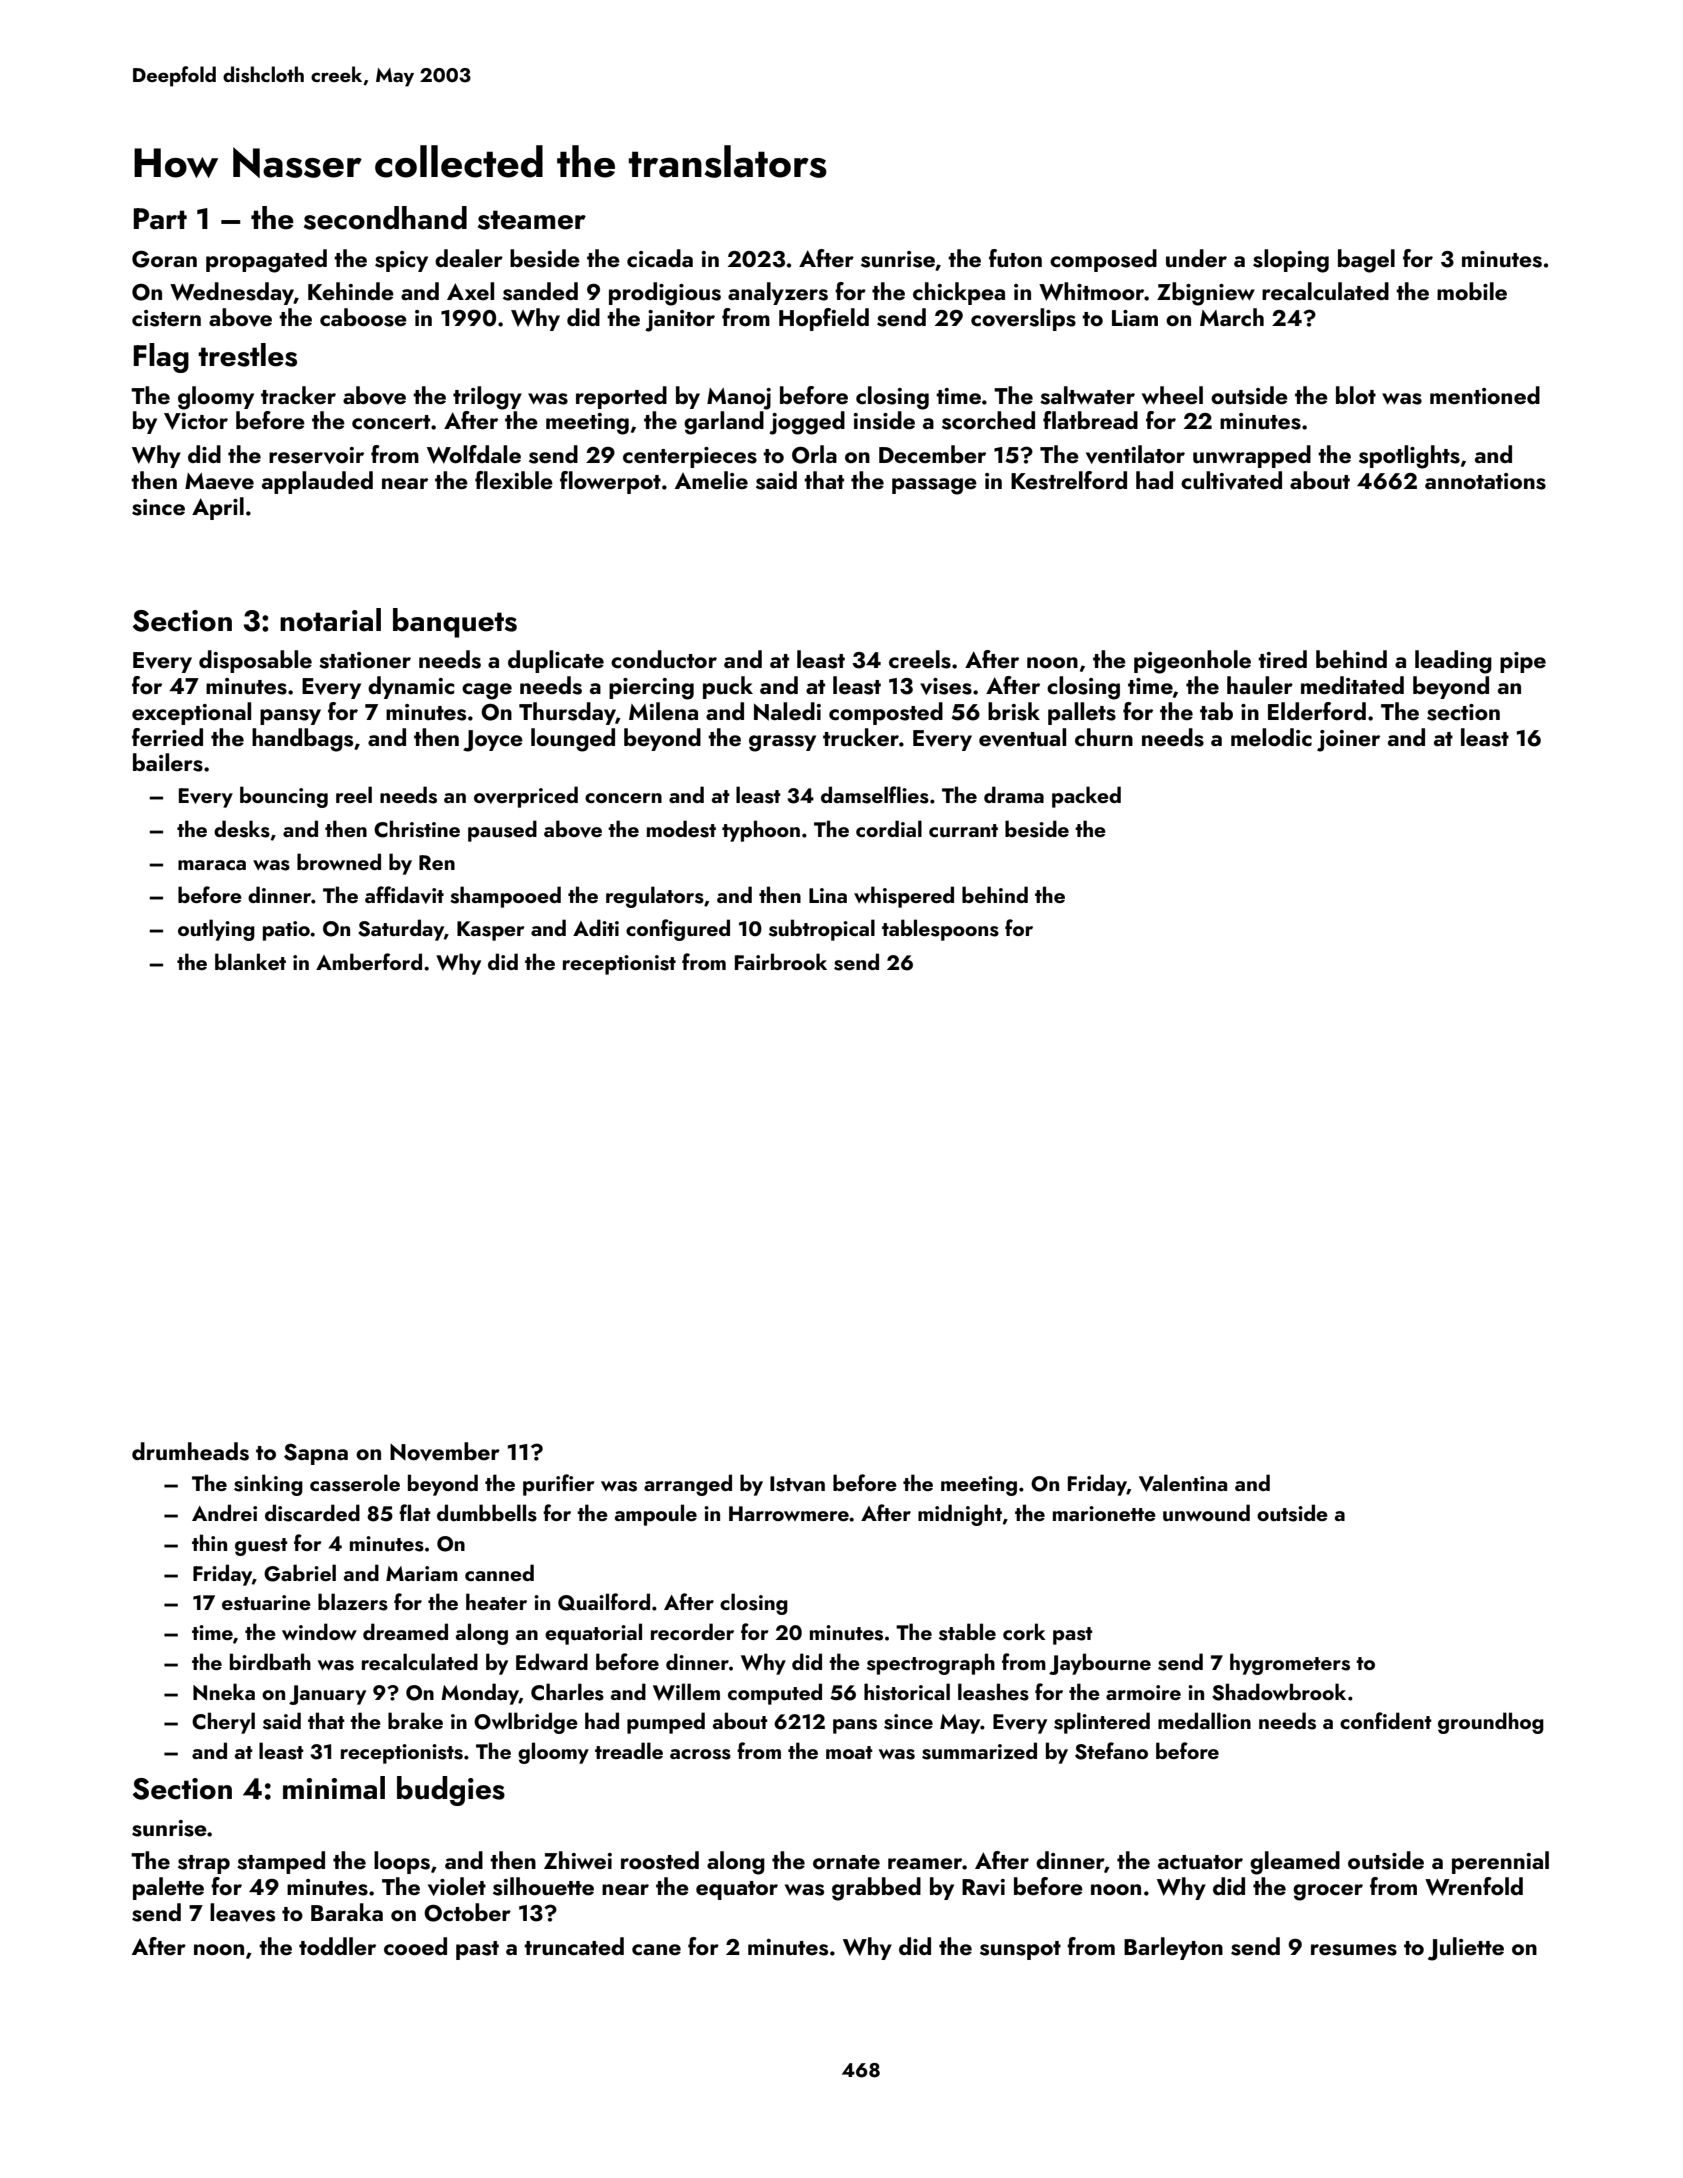 Image resolution: width=1683 pixels, height=2178 pixels. I want to click on Part, so click(160, 219).
